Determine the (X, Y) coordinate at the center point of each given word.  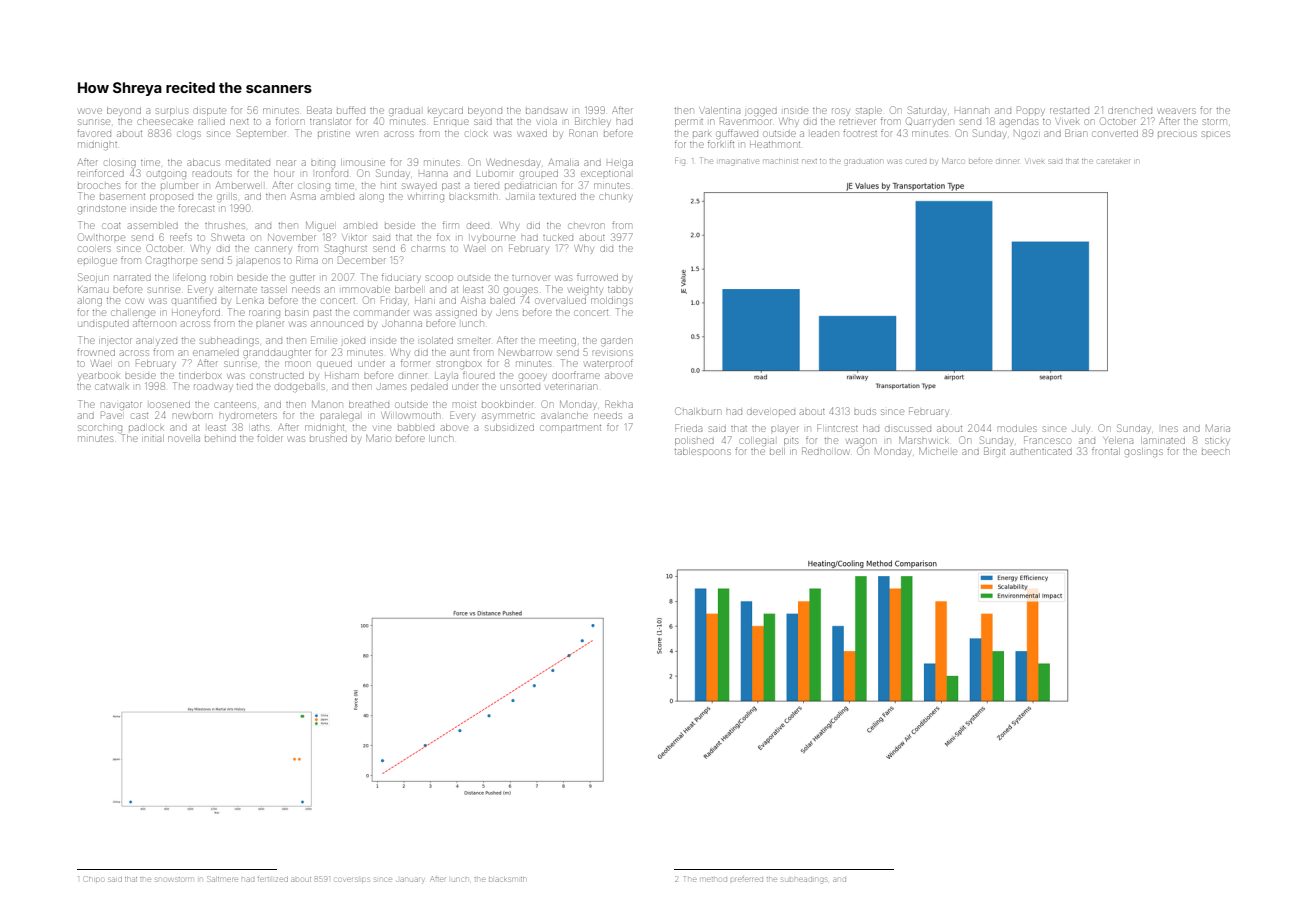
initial (153, 438)
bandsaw (546, 111)
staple (869, 110)
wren (367, 134)
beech (1215, 452)
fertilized (273, 879)
